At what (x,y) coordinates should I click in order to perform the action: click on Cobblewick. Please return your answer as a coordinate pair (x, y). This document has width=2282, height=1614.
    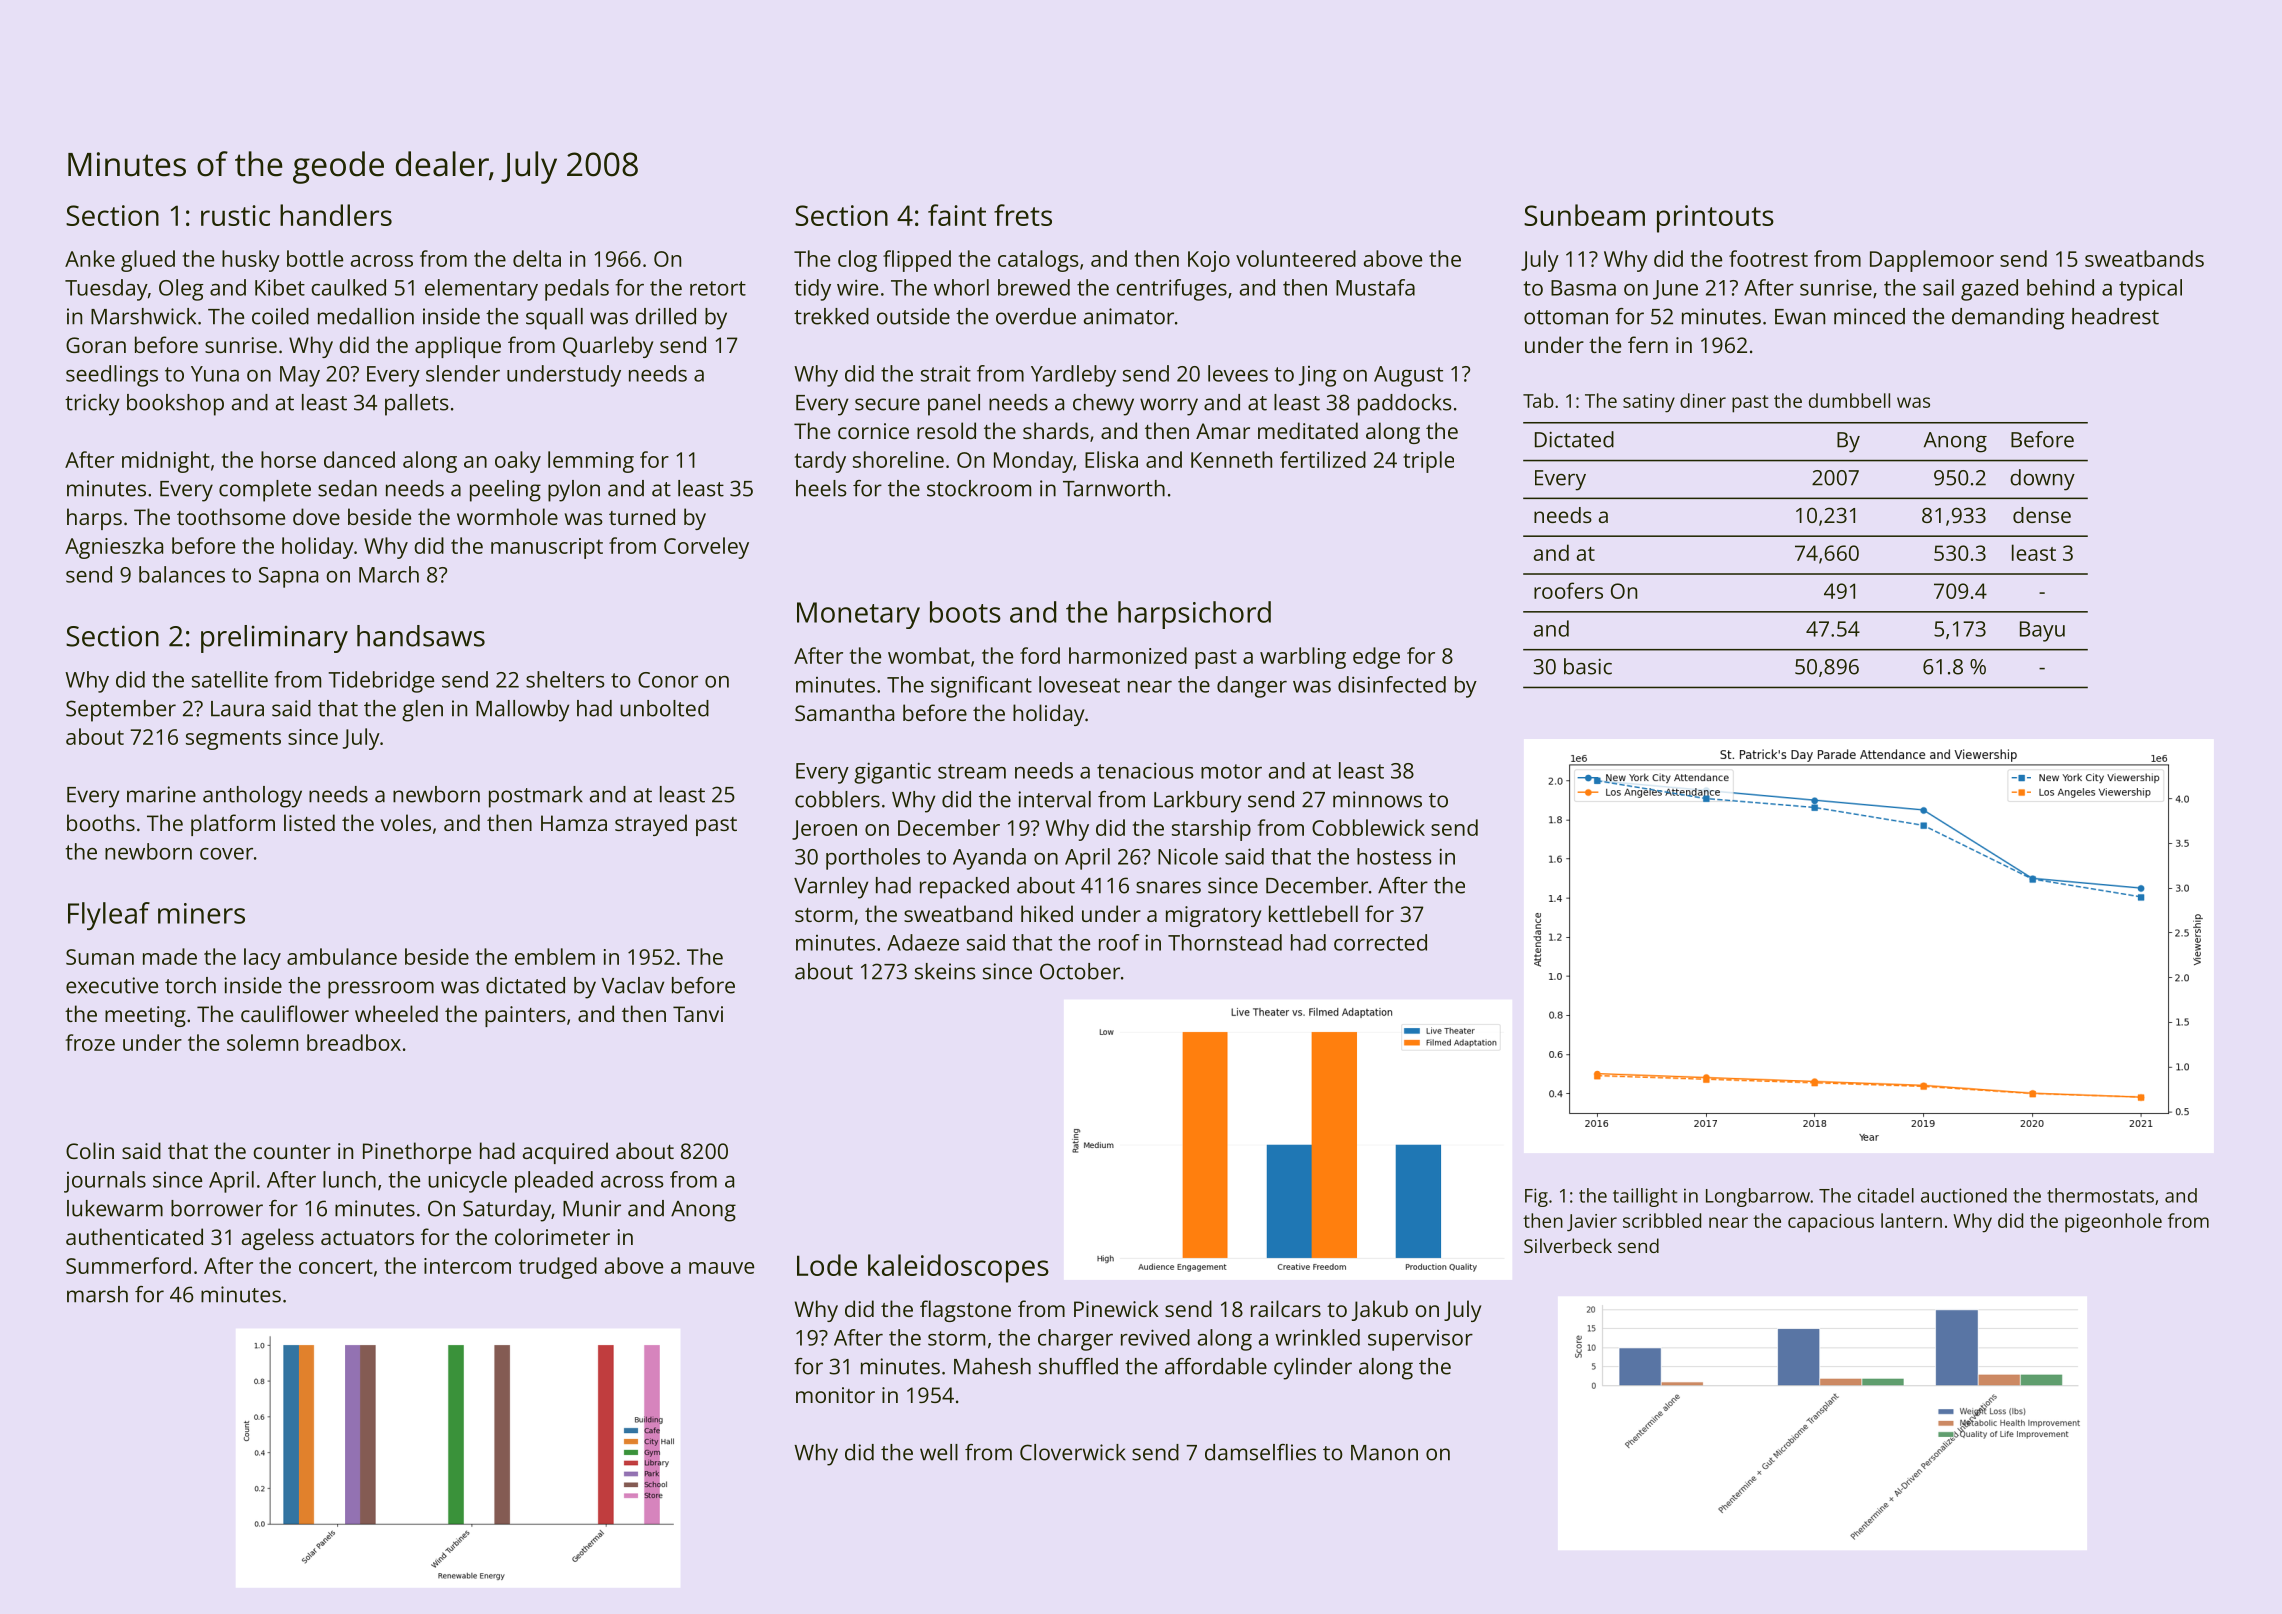
    Looking at the image, I should click on (1368, 827).
